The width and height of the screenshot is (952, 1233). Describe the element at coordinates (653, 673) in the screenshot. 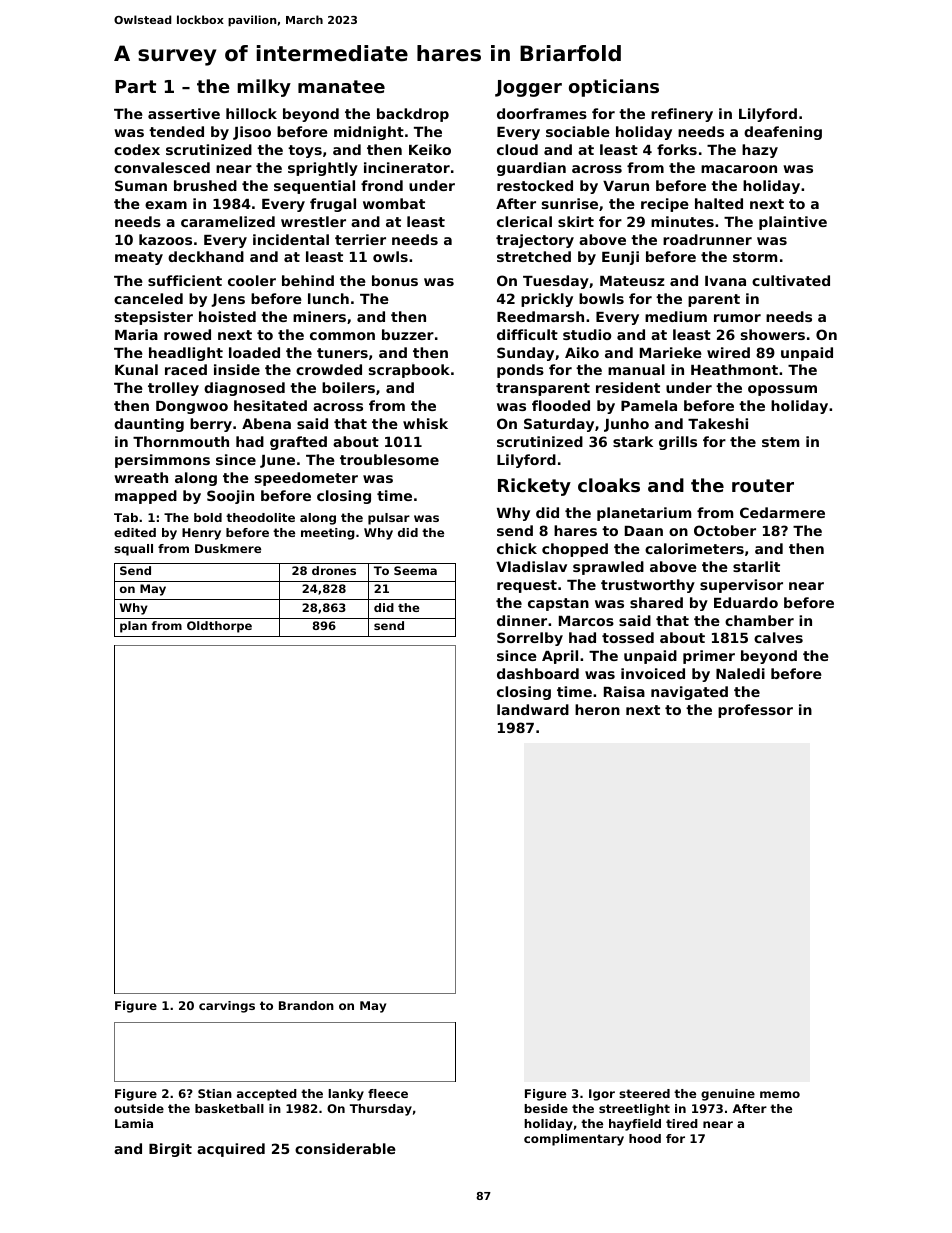

I see `invoiced` at that location.
